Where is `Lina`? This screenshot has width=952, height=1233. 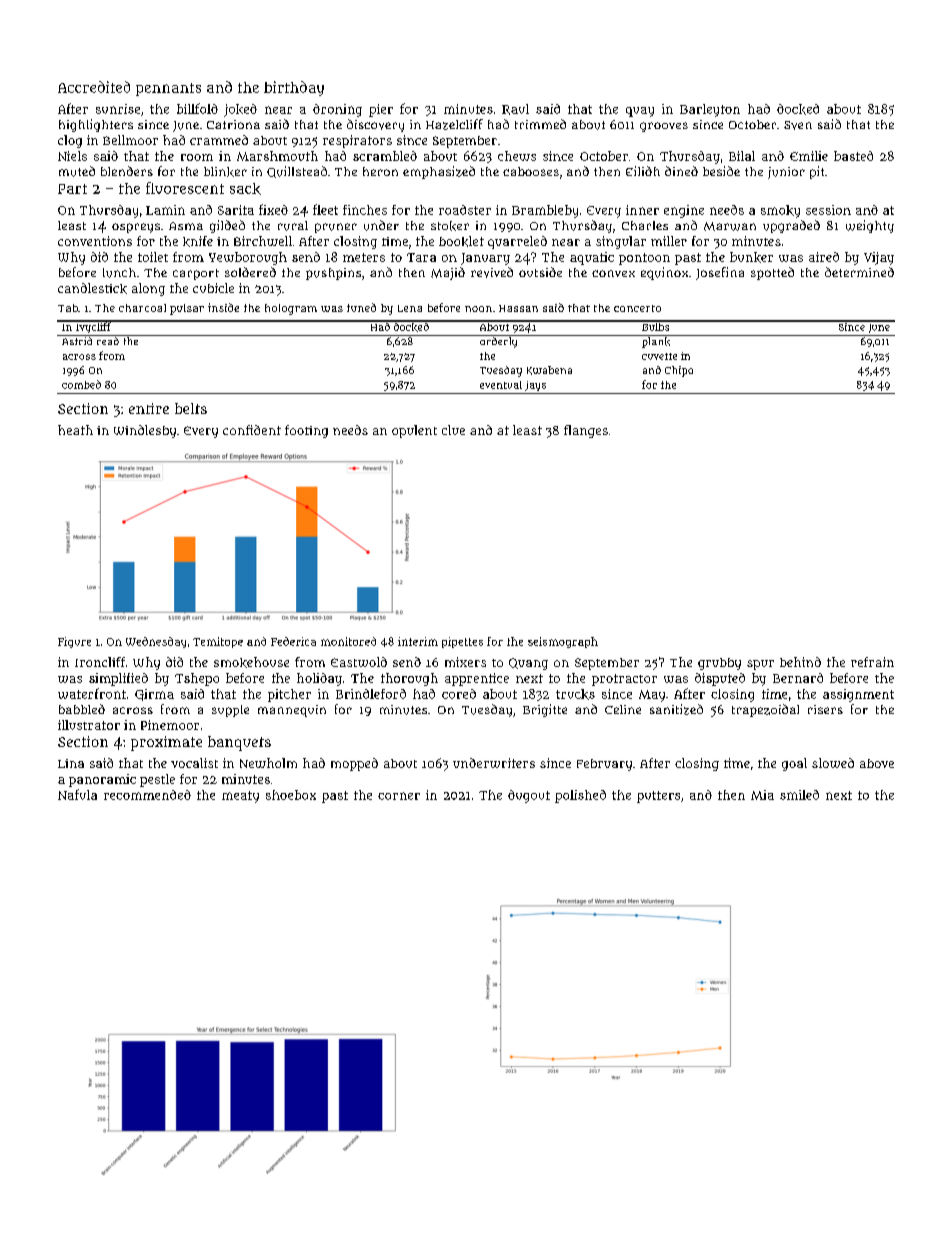
Lina is located at coordinates (71, 763).
